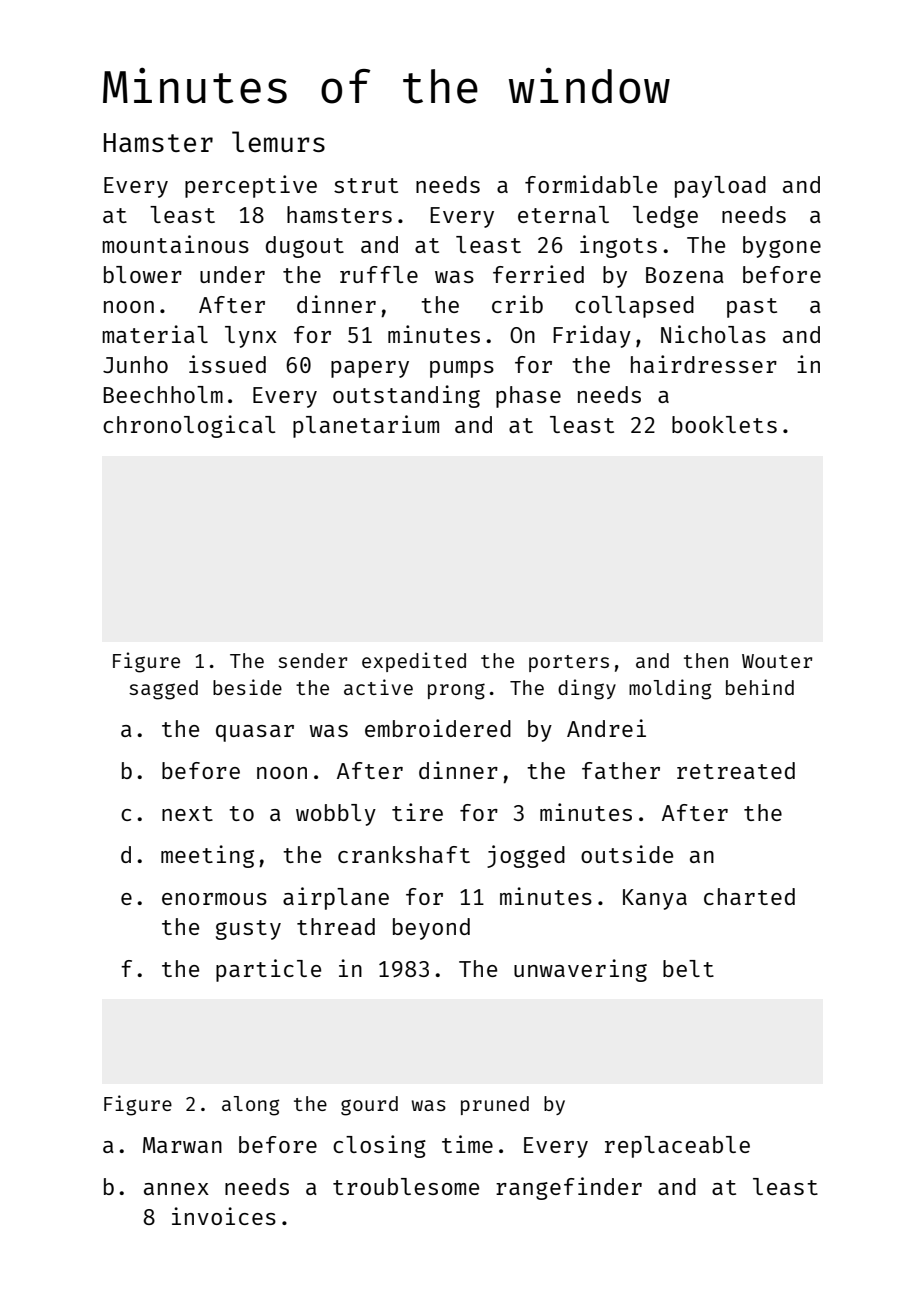 The image size is (924, 1311). What do you see at coordinates (247, 687) in the screenshot?
I see `beside` at bounding box center [247, 687].
